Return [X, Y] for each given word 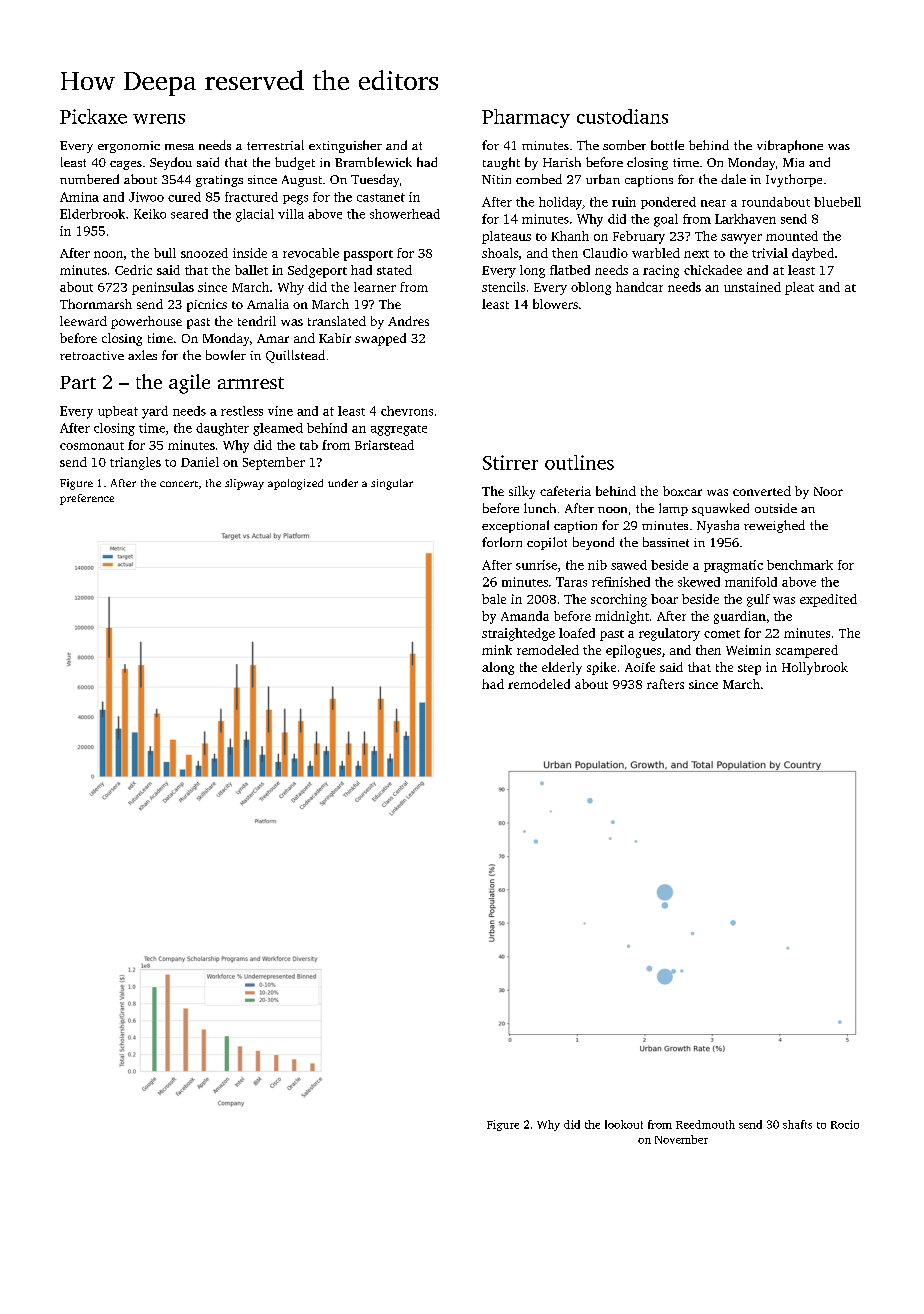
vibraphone [790, 146]
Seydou [171, 163]
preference [87, 499]
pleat [799, 288]
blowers [555, 304]
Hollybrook [815, 668]
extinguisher [345, 146]
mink [497, 650]
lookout [624, 1124]
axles [142, 355]
